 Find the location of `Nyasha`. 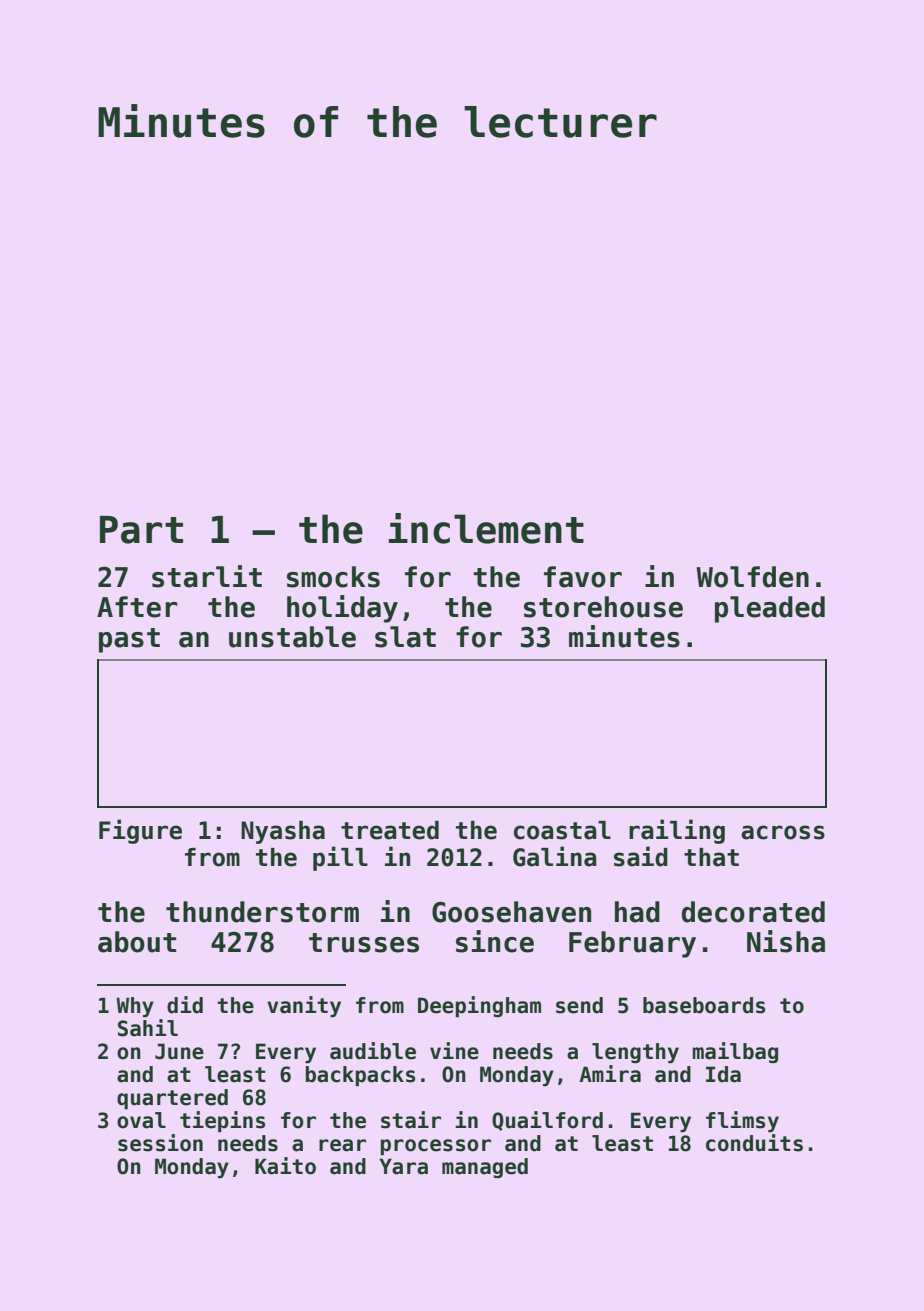

Nyasha is located at coordinates (283, 832).
